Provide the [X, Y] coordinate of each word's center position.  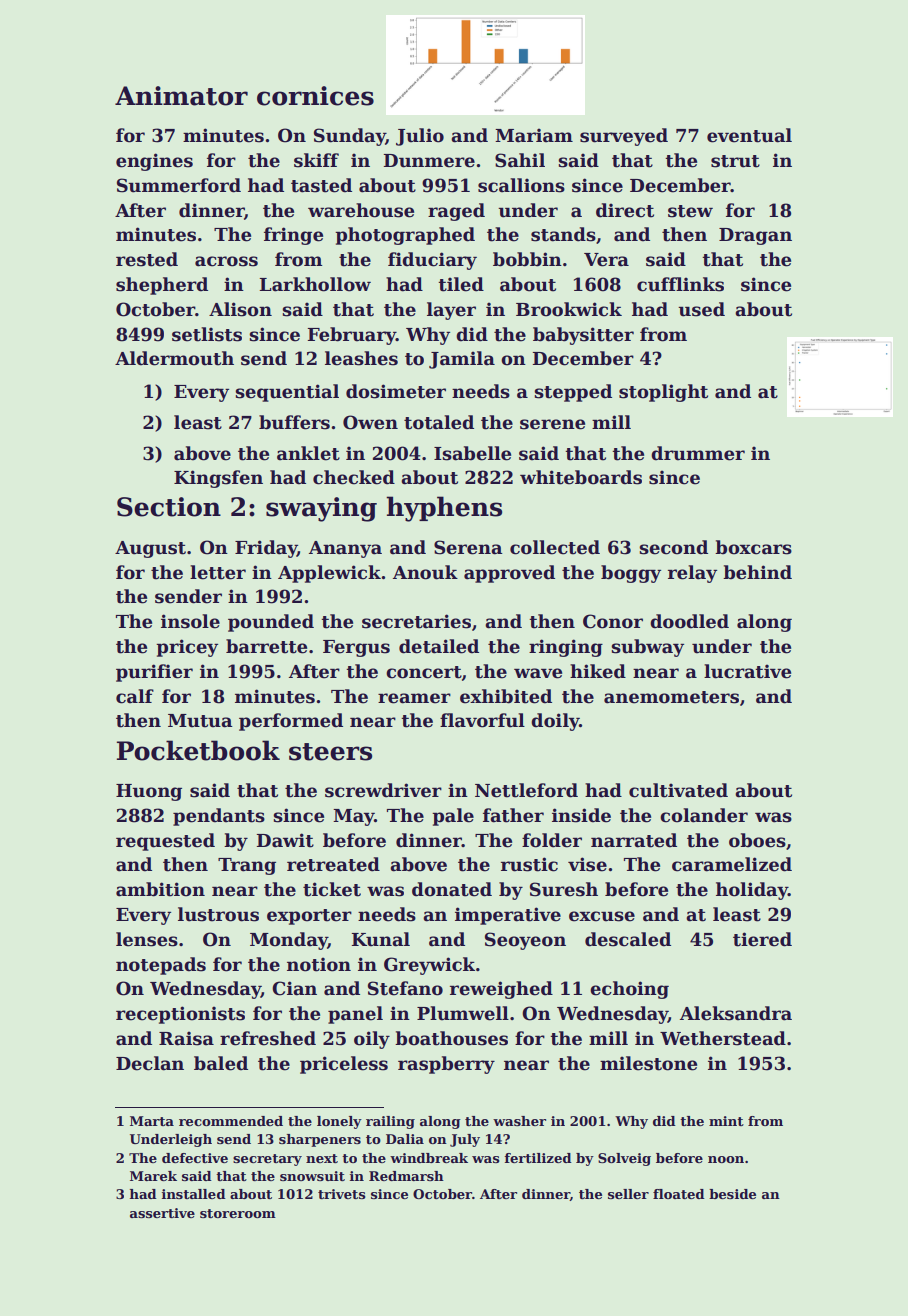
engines [154, 162]
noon [726, 1159]
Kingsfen [218, 479]
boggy [631, 574]
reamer [414, 698]
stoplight [663, 393]
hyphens [444, 509]
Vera [606, 260]
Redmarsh [406, 1176]
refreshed [268, 1038]
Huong [149, 792]
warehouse [361, 210]
